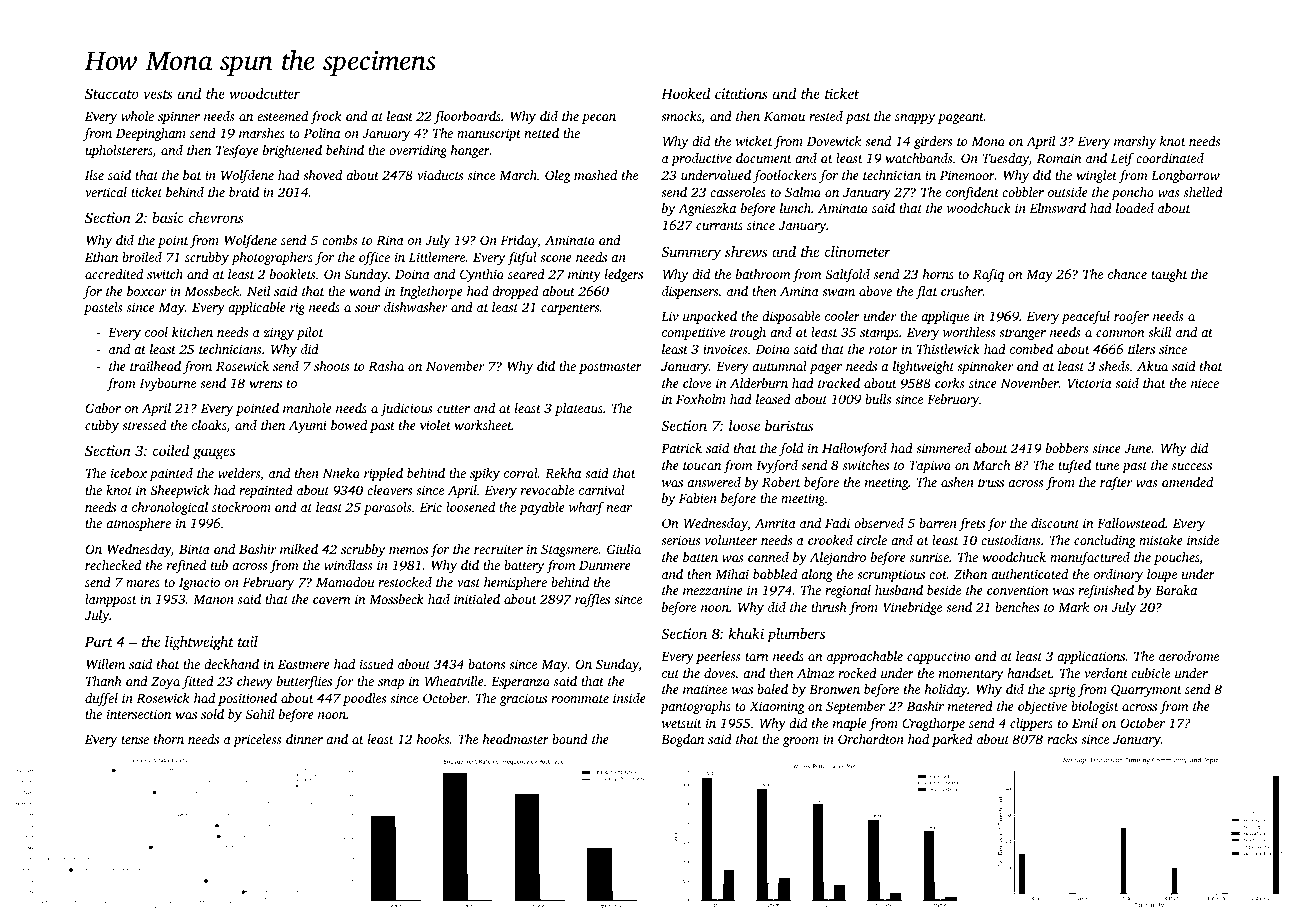 The height and width of the page is (924, 1308). What do you see at coordinates (135, 740) in the page?
I see `tense` at bounding box center [135, 740].
